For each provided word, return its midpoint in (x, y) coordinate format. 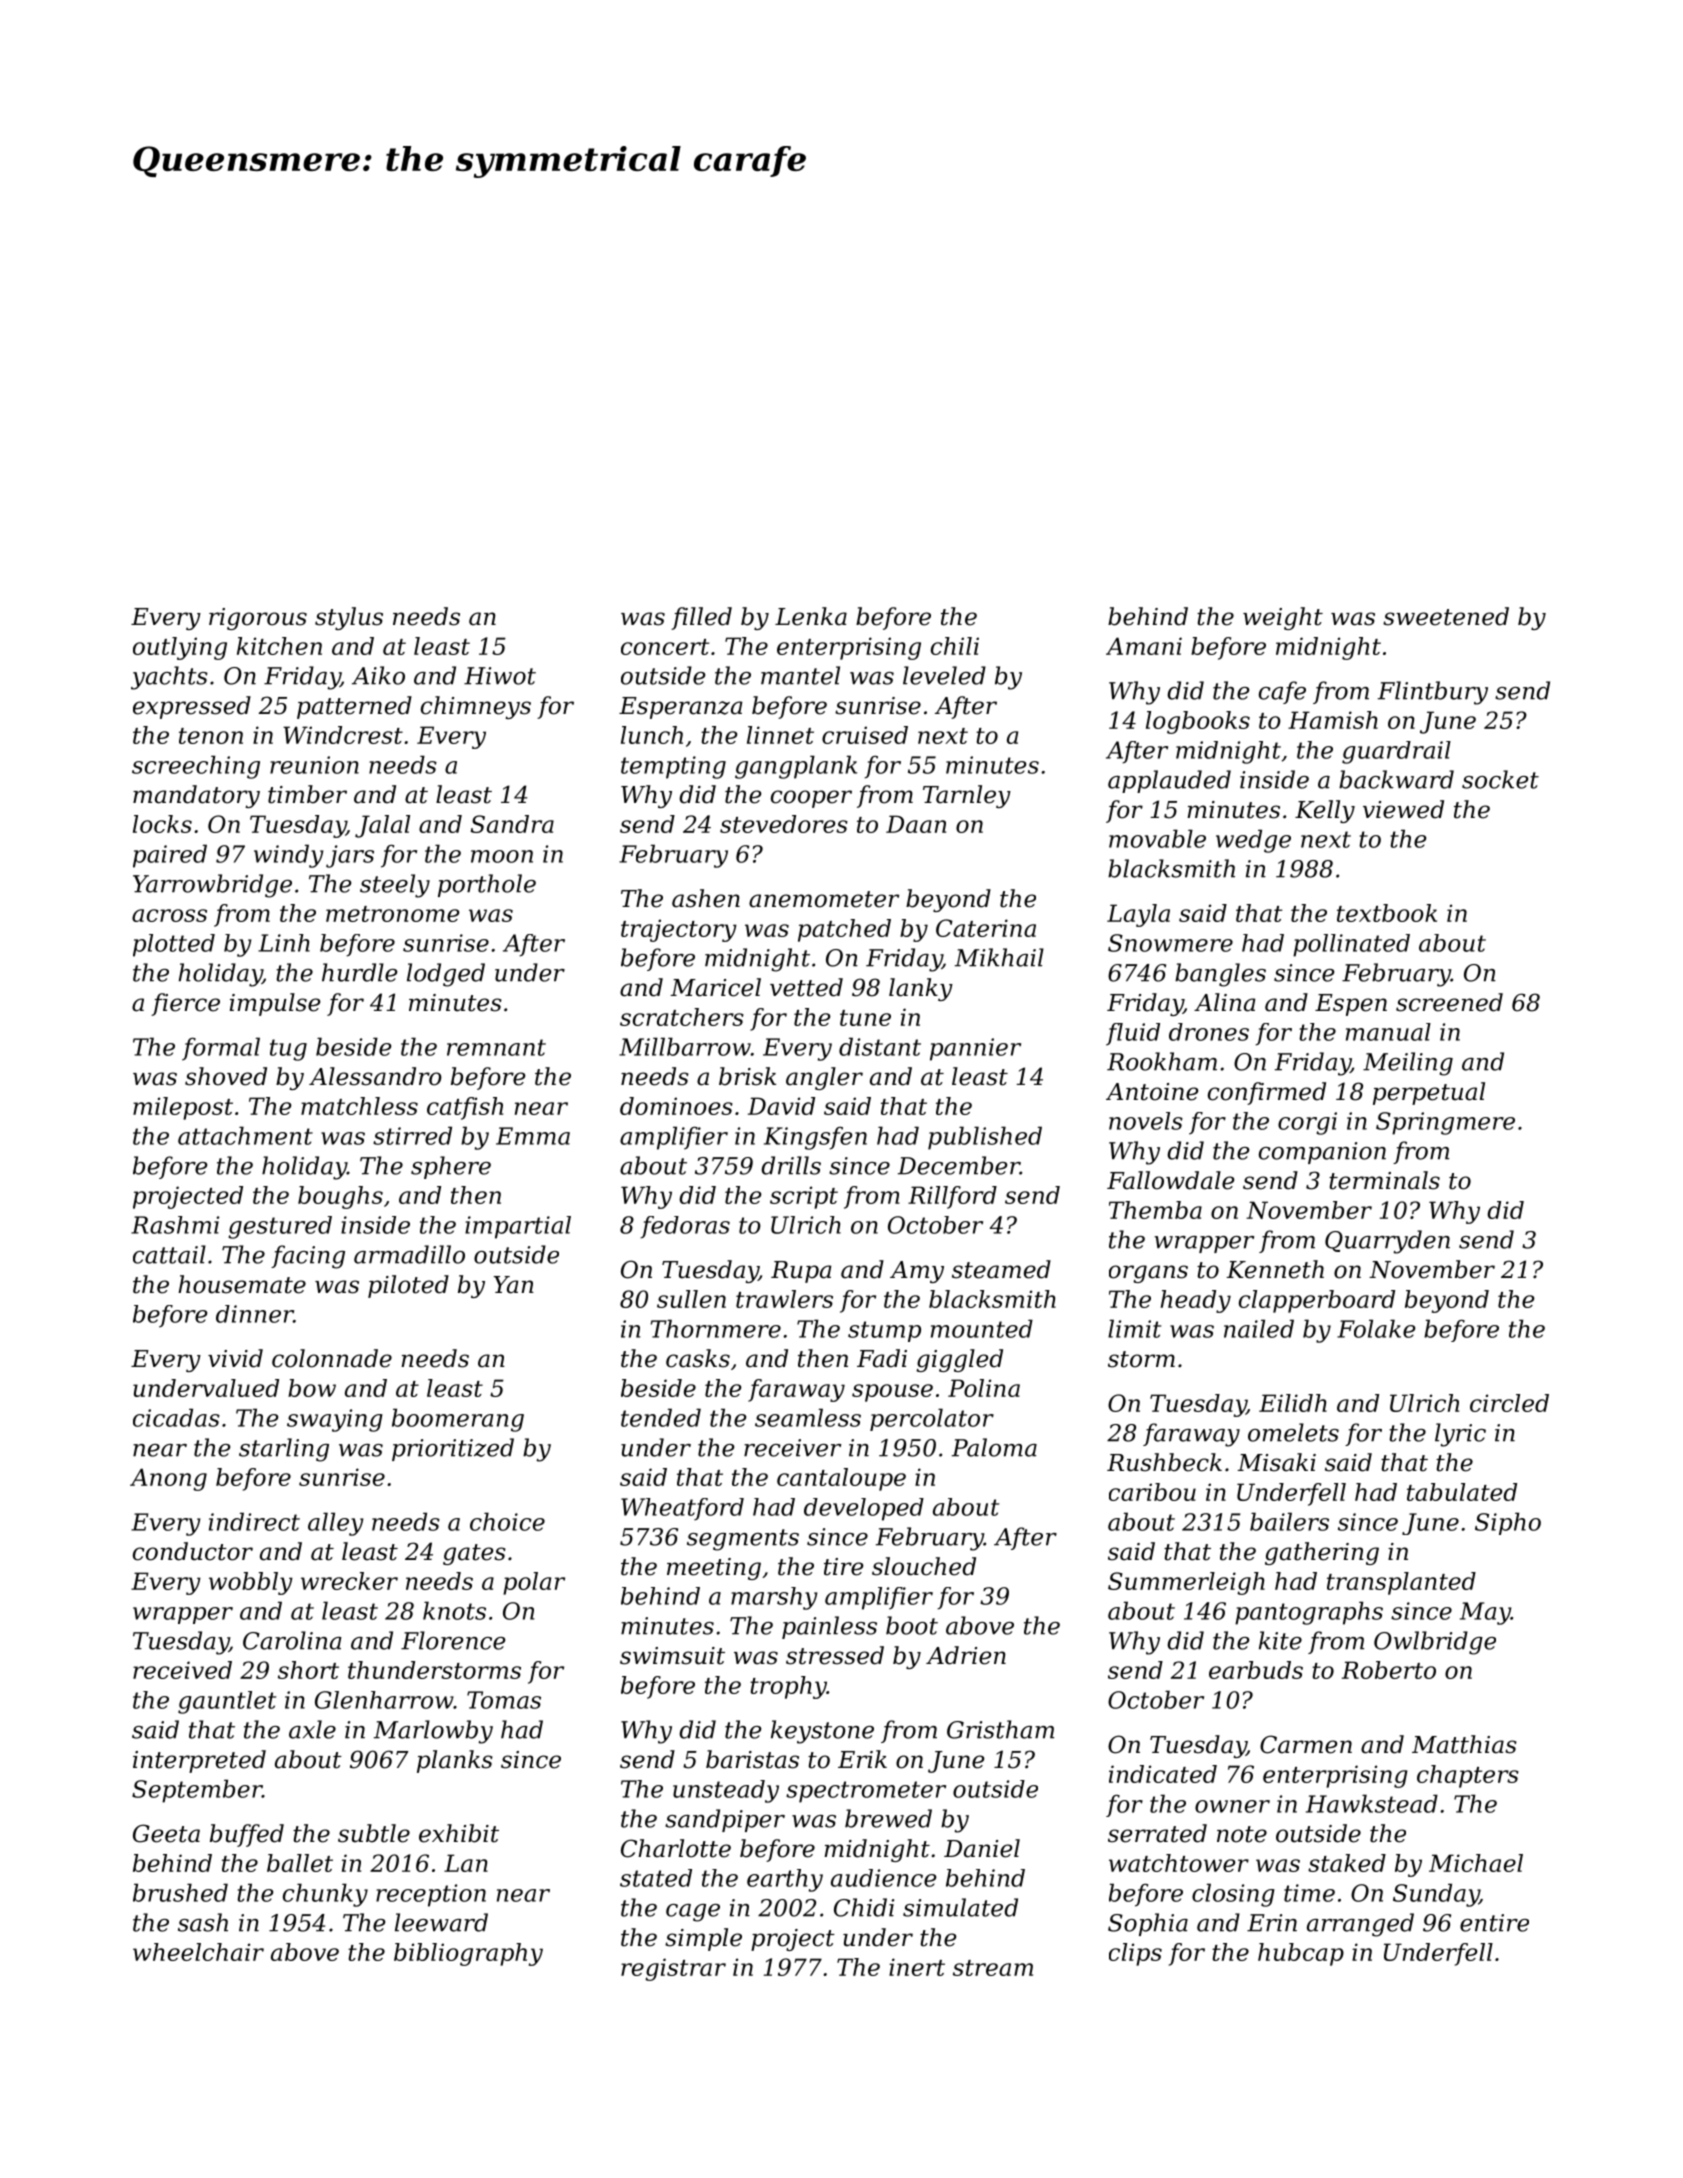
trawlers (784, 1299)
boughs (340, 1197)
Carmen (1306, 1744)
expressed (192, 707)
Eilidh (1293, 1403)
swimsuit (672, 1656)
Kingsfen (815, 1138)
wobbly (251, 1583)
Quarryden (1387, 1242)
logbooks (1198, 722)
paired (170, 856)
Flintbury (1433, 693)
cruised (865, 735)
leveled (944, 675)
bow (312, 1388)
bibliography (468, 1954)
